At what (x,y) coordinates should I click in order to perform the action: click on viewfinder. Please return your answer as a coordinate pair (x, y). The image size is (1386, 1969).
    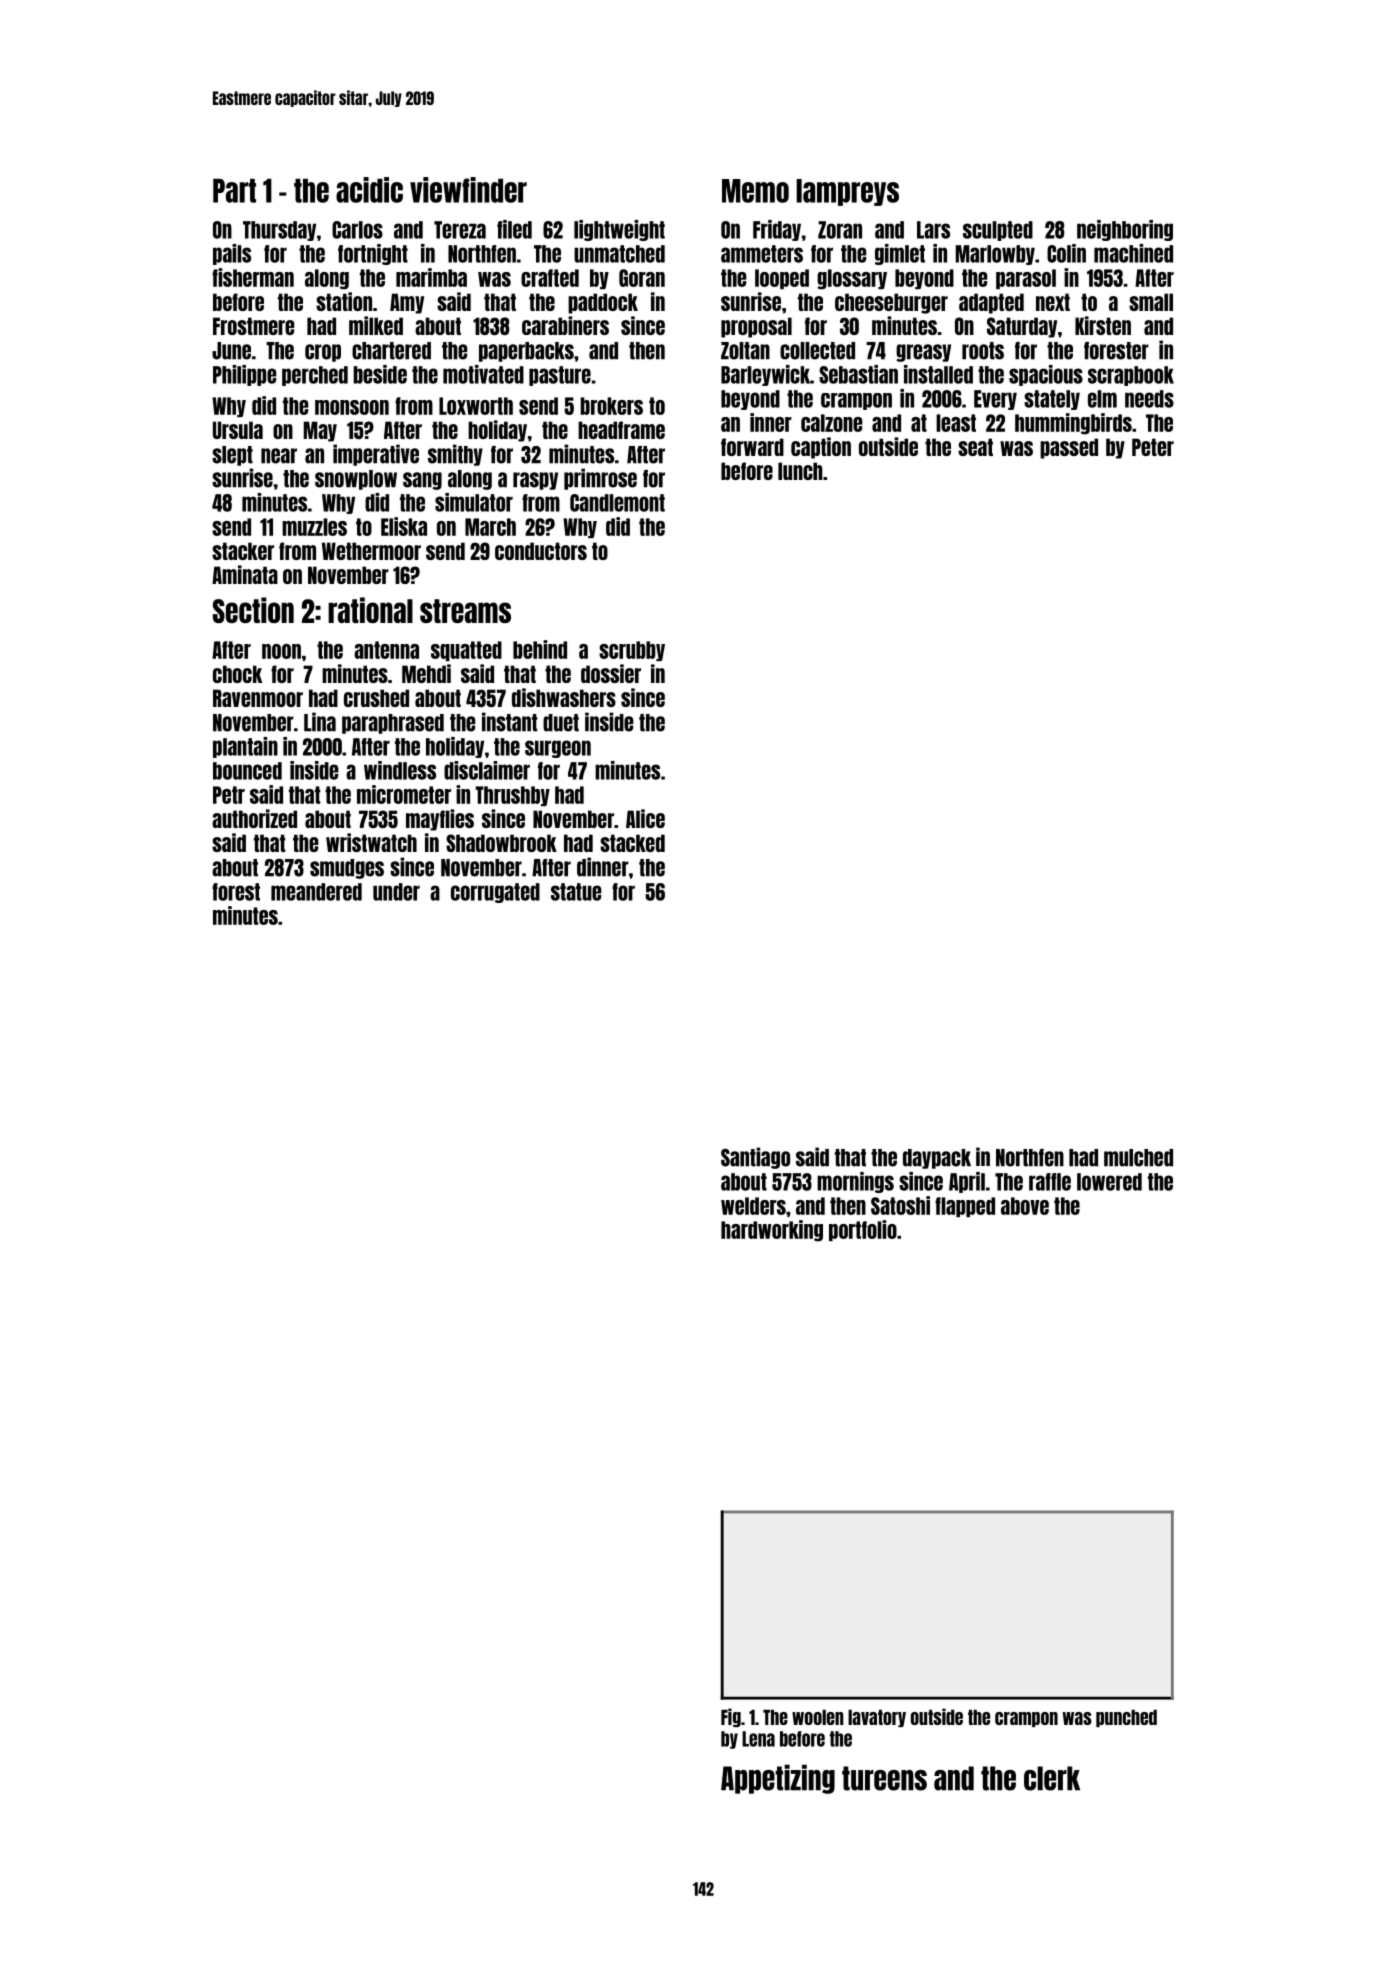
    Looking at the image, I should click on (468, 190).
